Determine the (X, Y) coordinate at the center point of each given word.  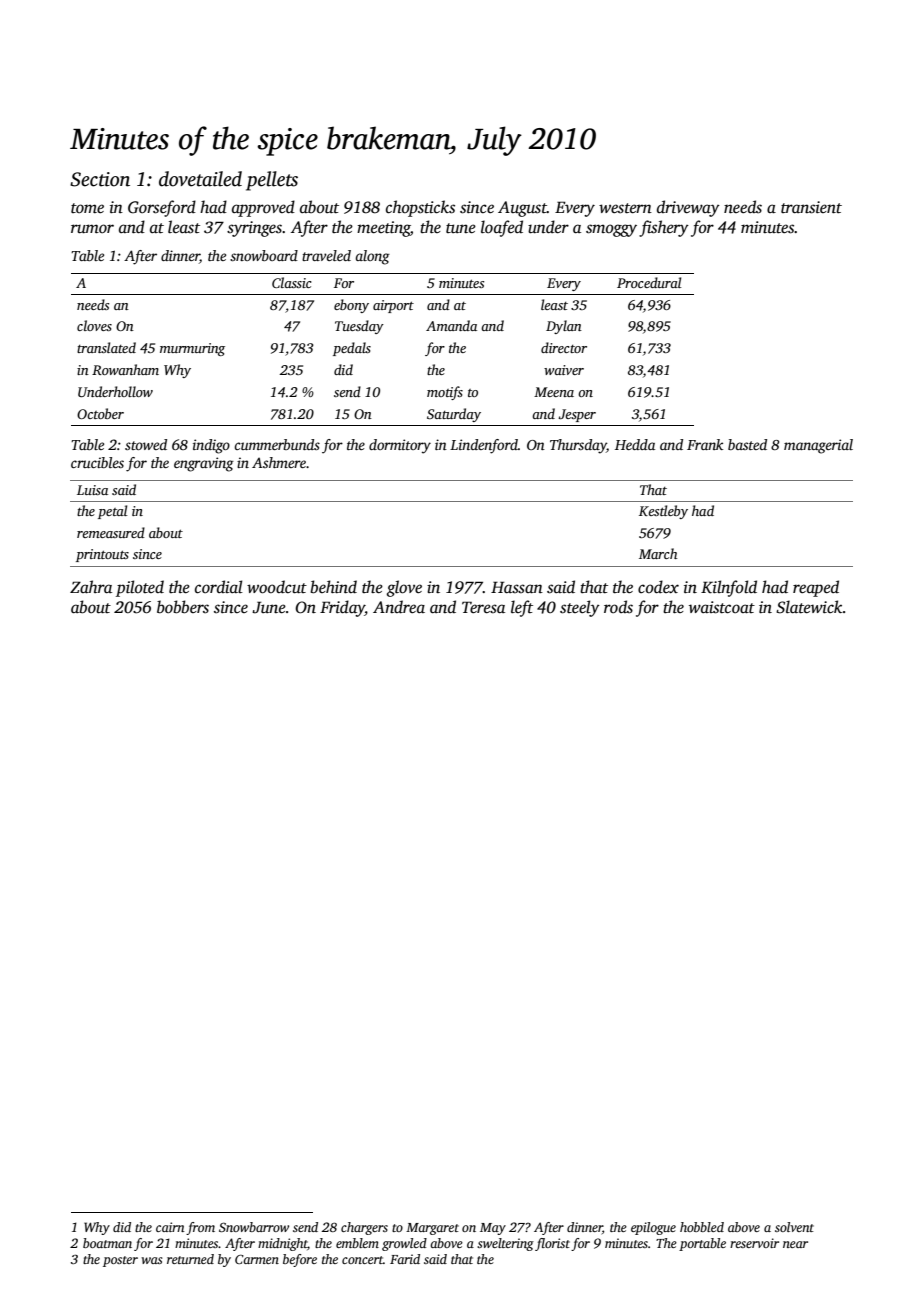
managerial (818, 446)
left (522, 608)
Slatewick (809, 607)
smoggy (611, 230)
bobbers (183, 607)
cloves (94, 325)
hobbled (702, 1227)
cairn (170, 1227)
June (269, 607)
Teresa (483, 607)
